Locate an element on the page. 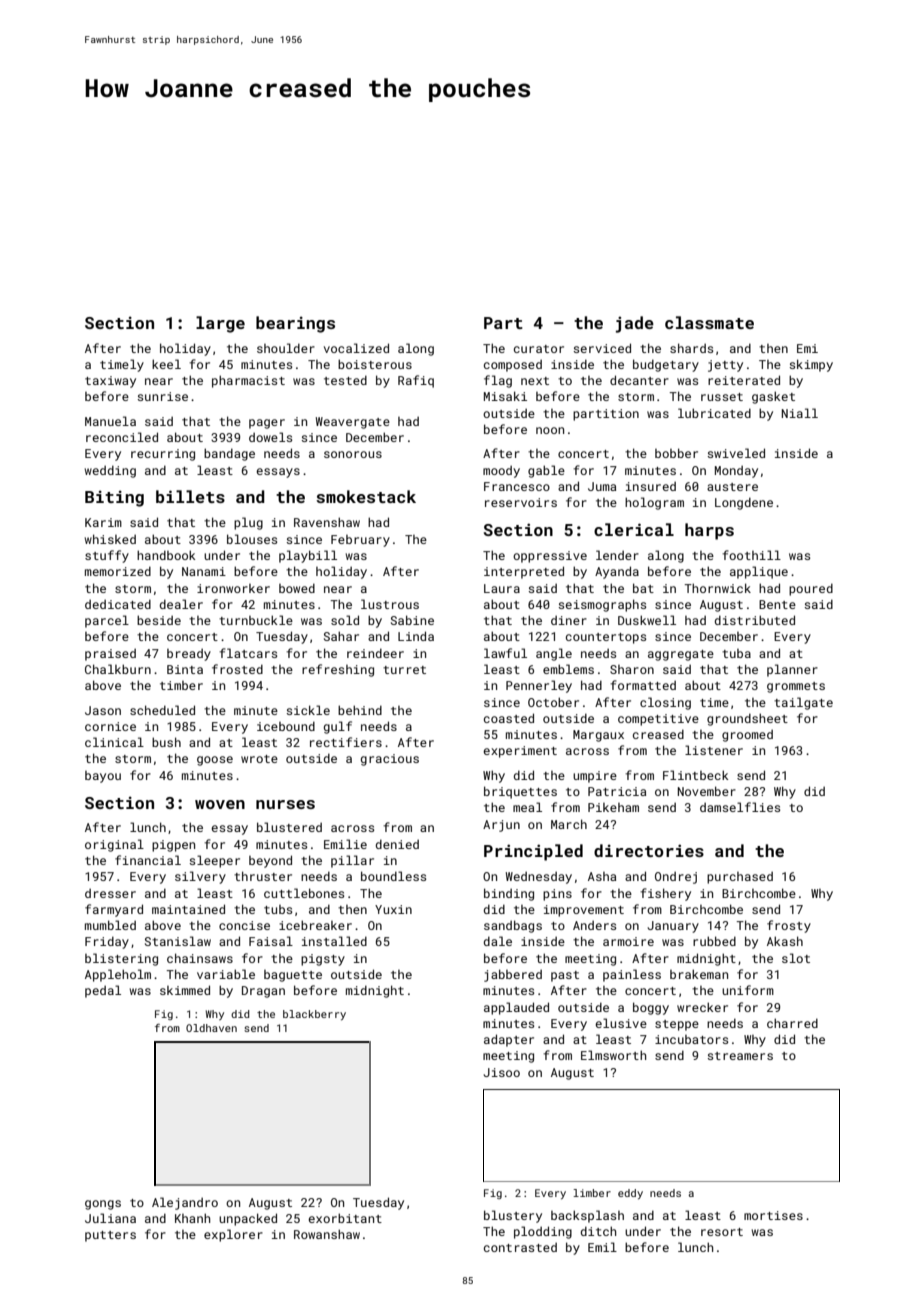 The image size is (924, 1308). classmate is located at coordinates (709, 322).
